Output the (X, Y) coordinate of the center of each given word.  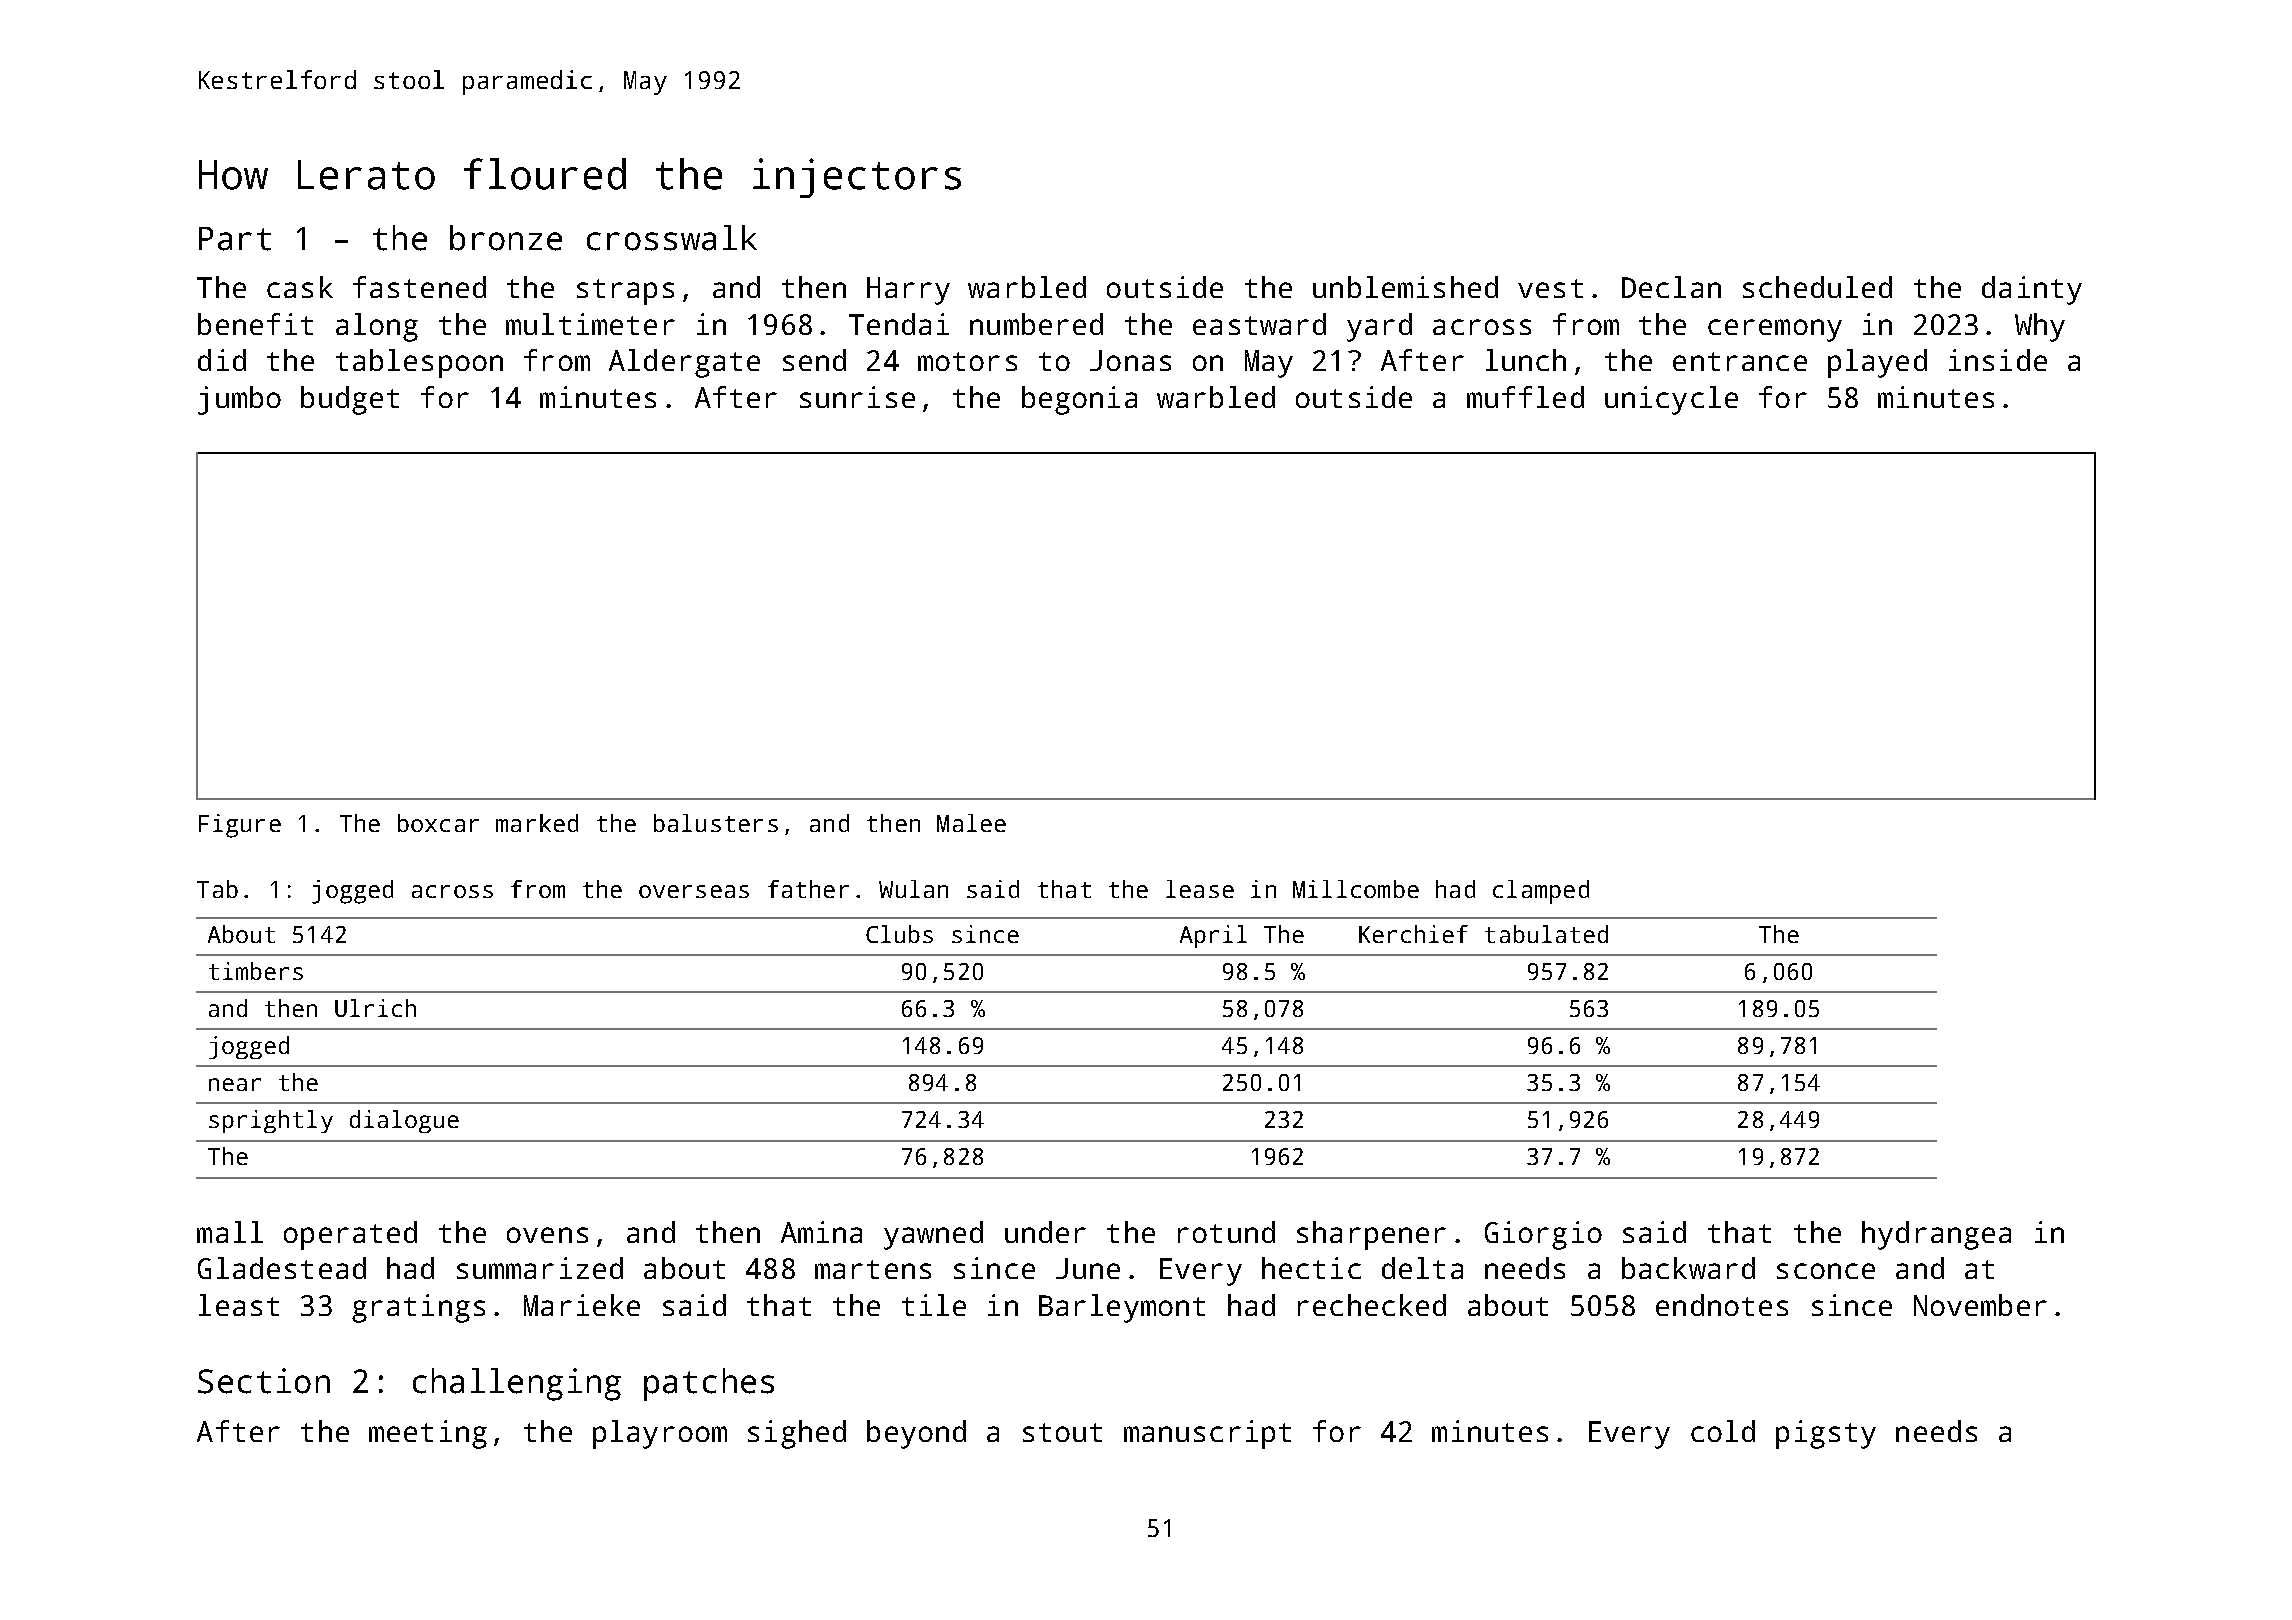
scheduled (1817, 287)
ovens (547, 1235)
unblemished (1405, 287)
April (1213, 936)
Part (235, 239)
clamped (1541, 892)
